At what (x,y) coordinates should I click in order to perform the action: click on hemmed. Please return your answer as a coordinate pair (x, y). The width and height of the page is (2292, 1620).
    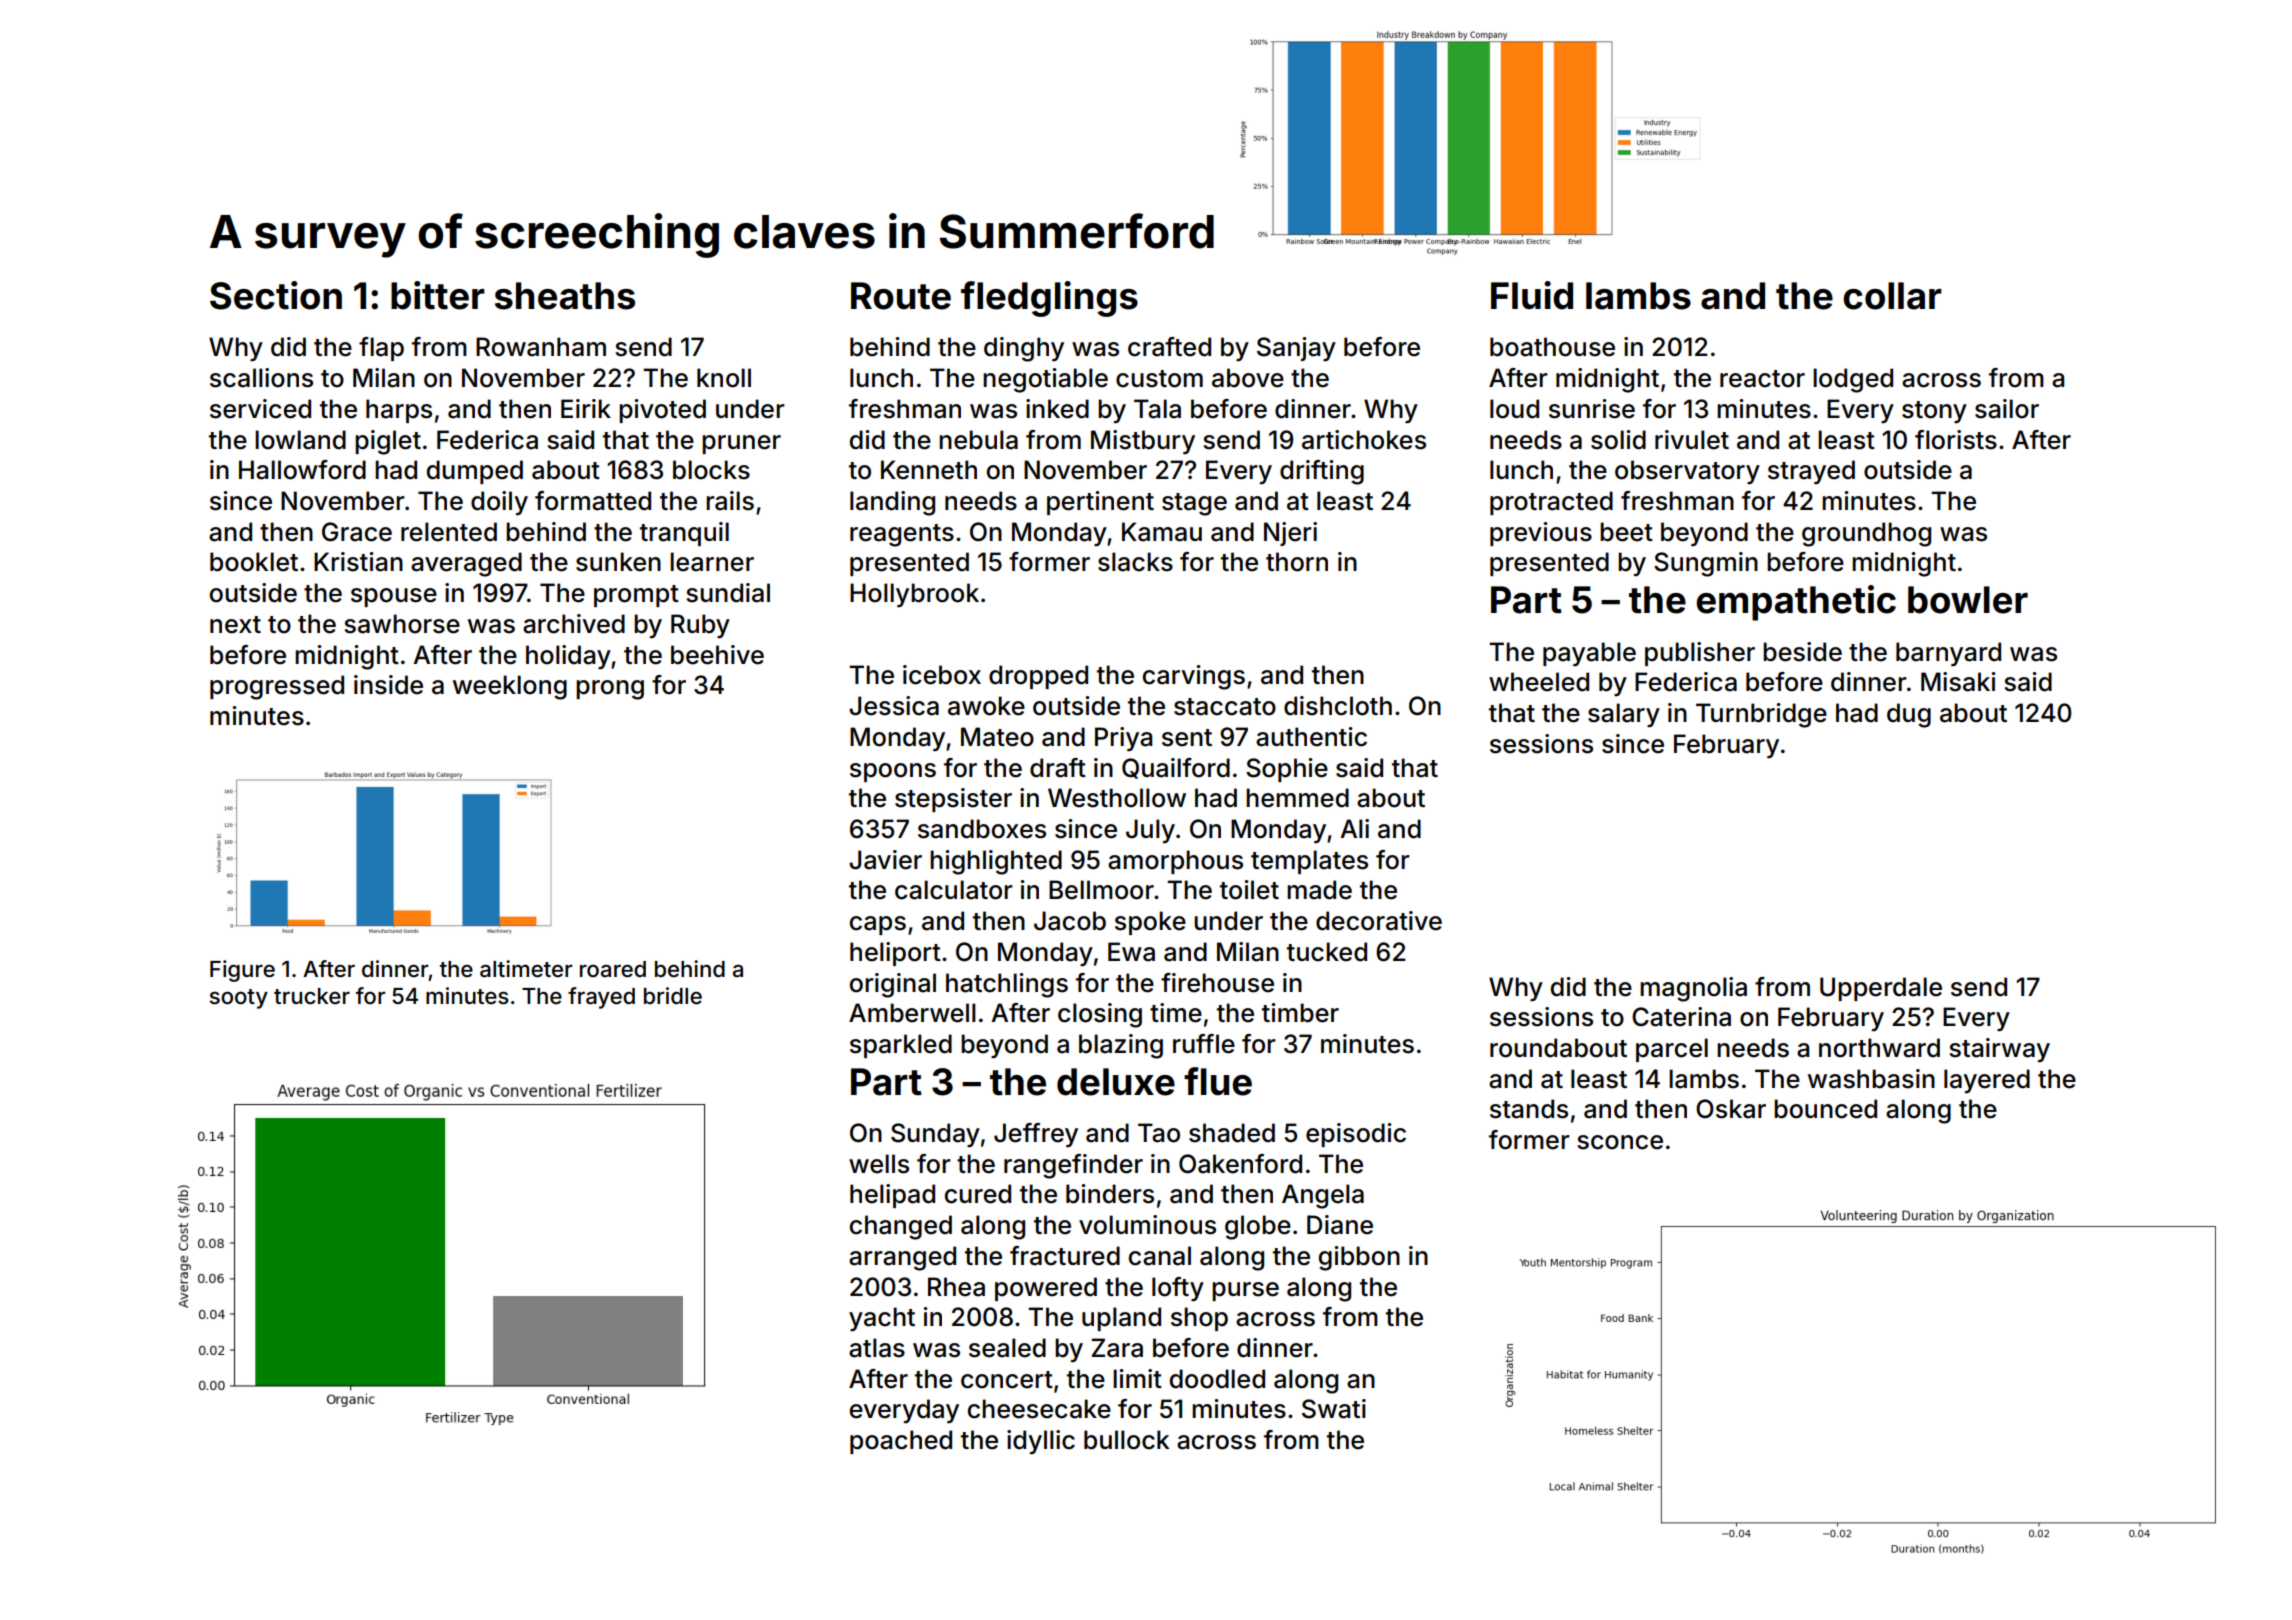
    Looking at the image, I should click on (1297, 798).
